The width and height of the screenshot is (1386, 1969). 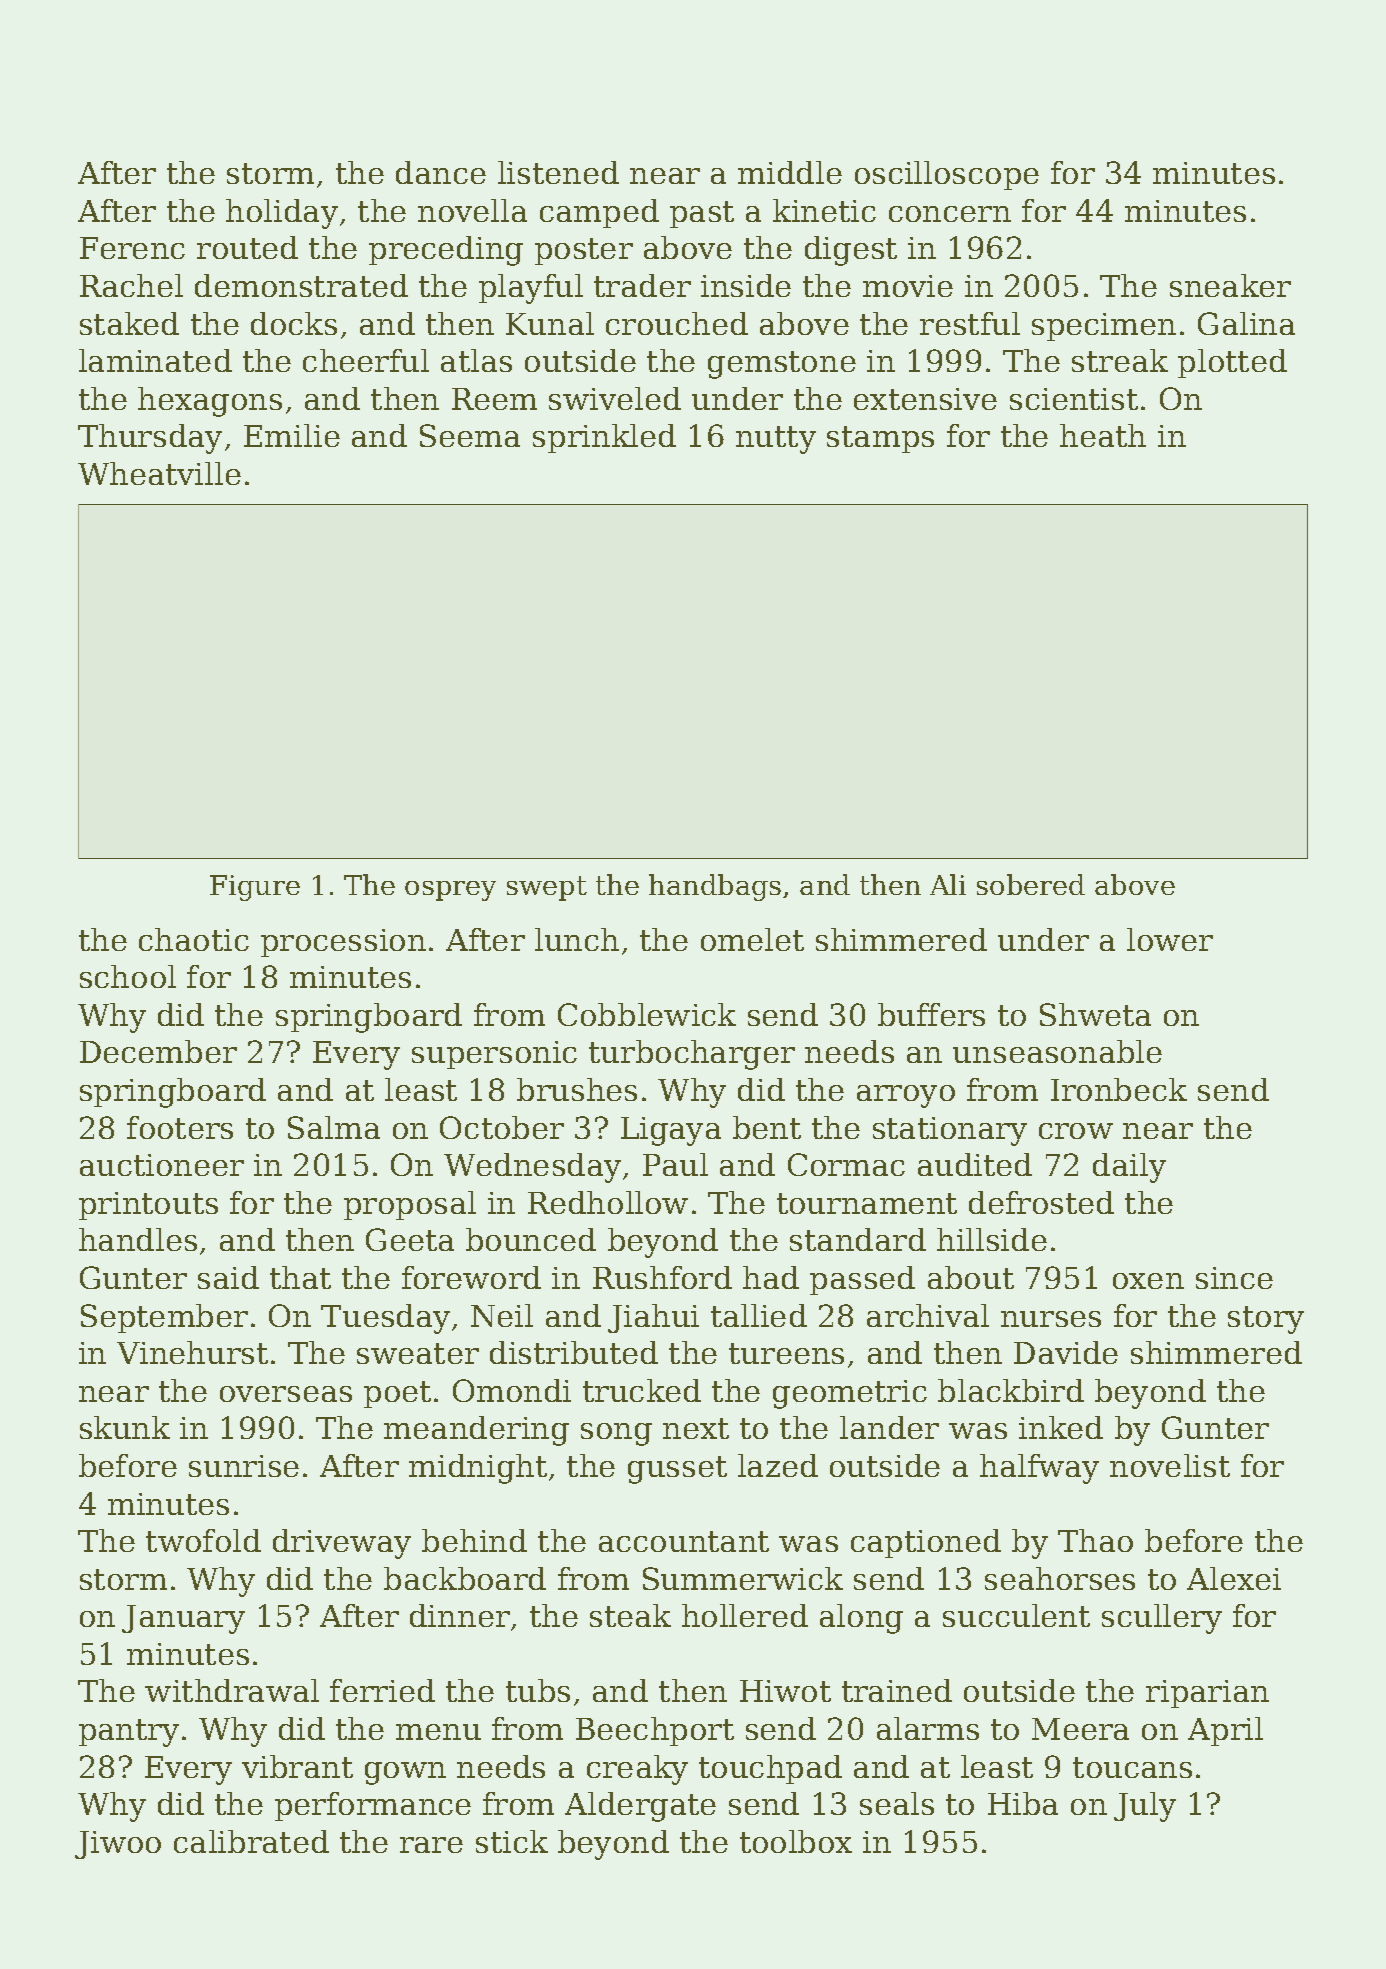 I want to click on osprey, so click(x=450, y=891).
